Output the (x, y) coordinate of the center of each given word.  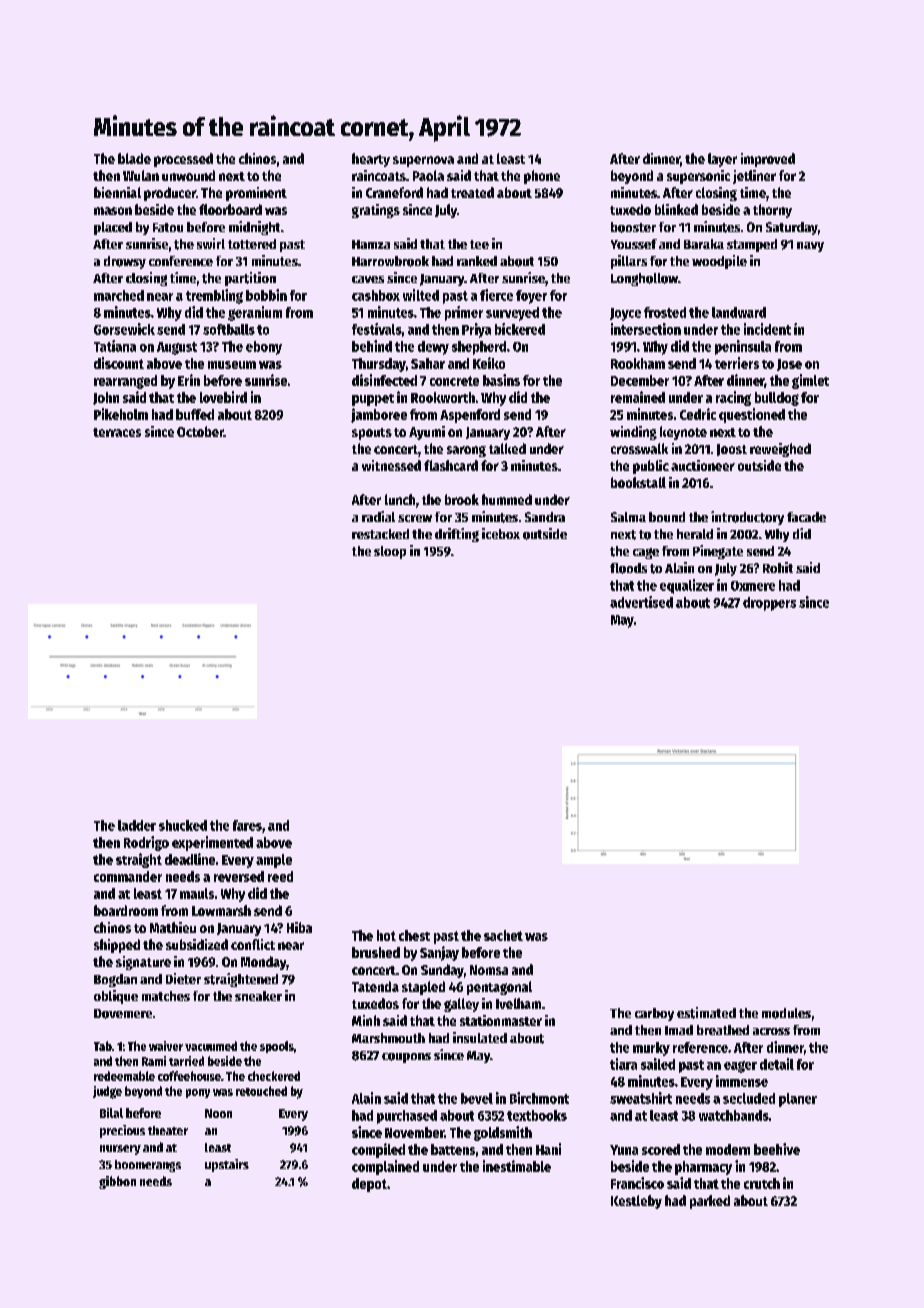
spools (277, 1047)
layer (722, 160)
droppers (769, 604)
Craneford (394, 192)
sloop (390, 552)
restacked (380, 534)
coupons (406, 1058)
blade (134, 158)
